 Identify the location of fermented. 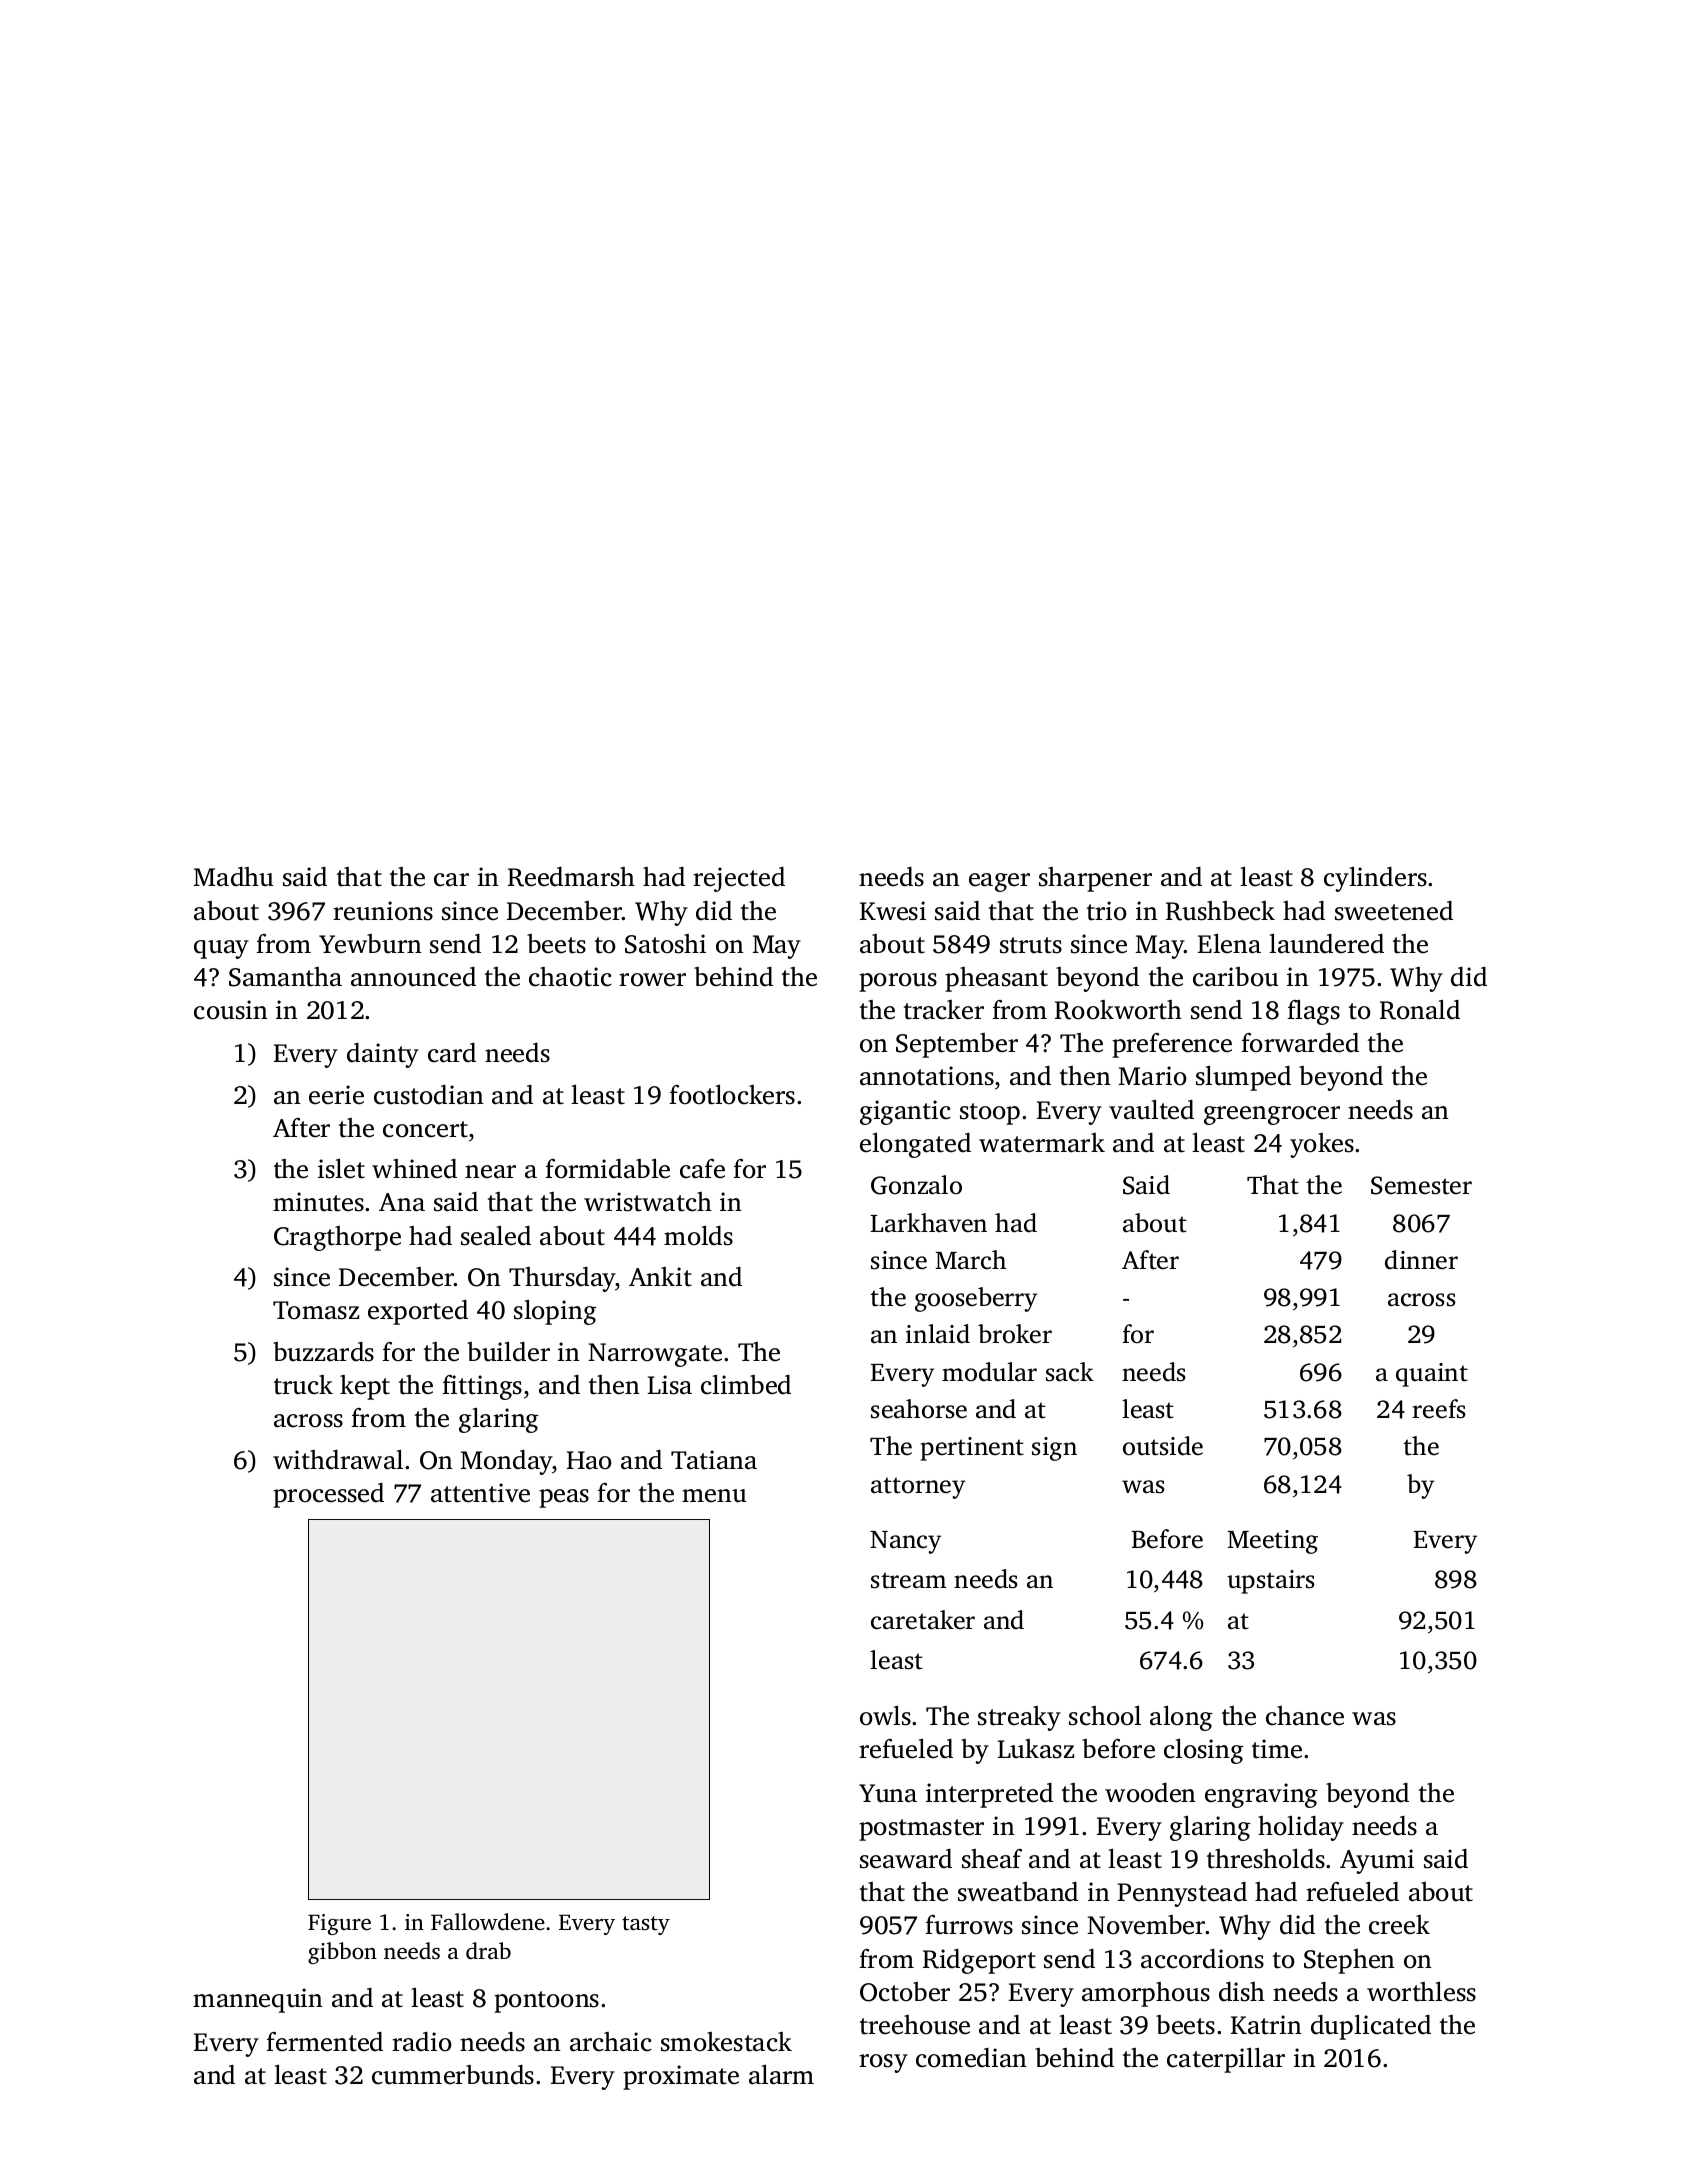
(324, 2042).
